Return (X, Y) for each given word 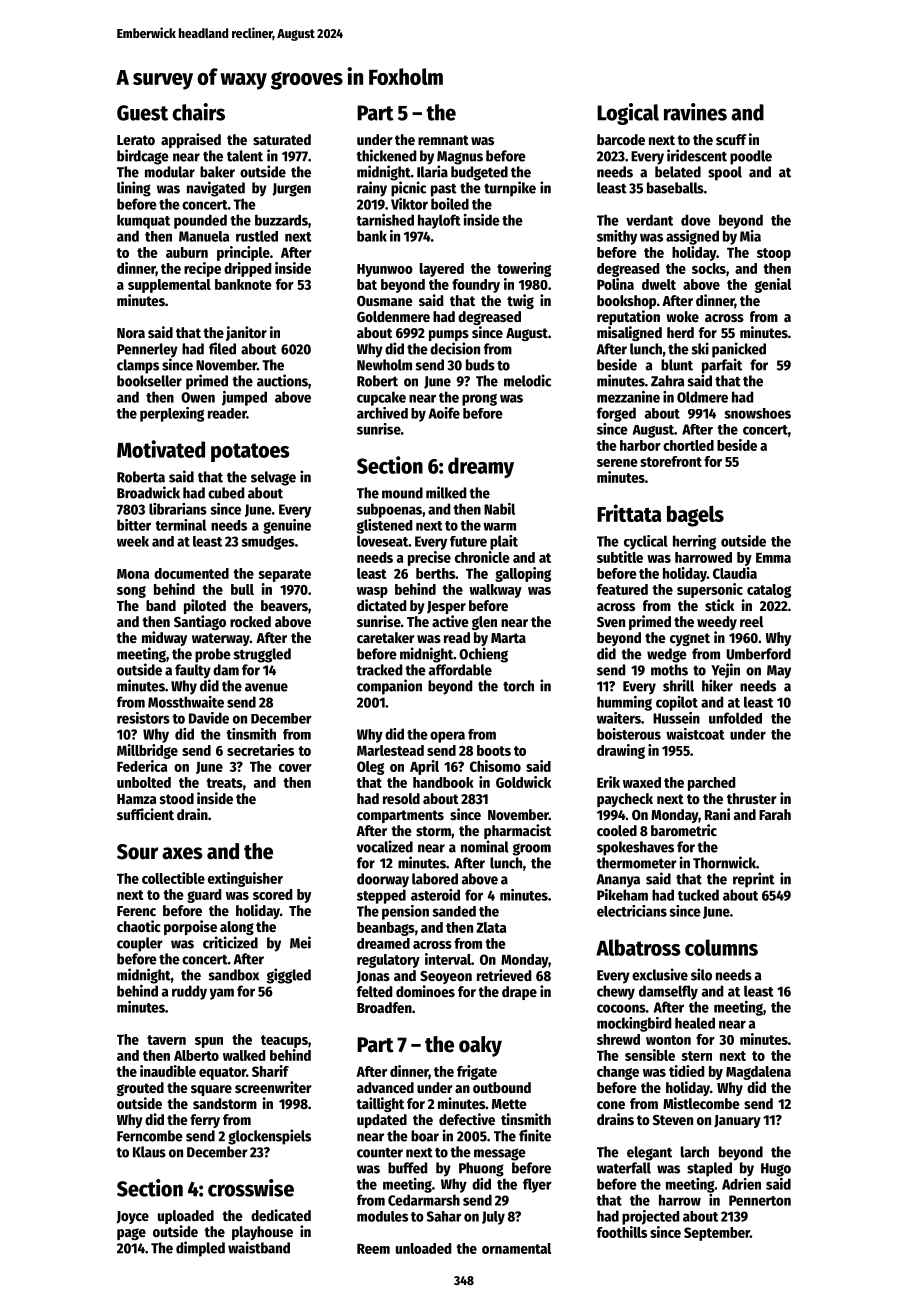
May (779, 672)
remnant (443, 140)
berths (435, 573)
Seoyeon (446, 977)
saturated (282, 139)
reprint (754, 880)
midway (164, 638)
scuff (731, 139)
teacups (284, 1041)
